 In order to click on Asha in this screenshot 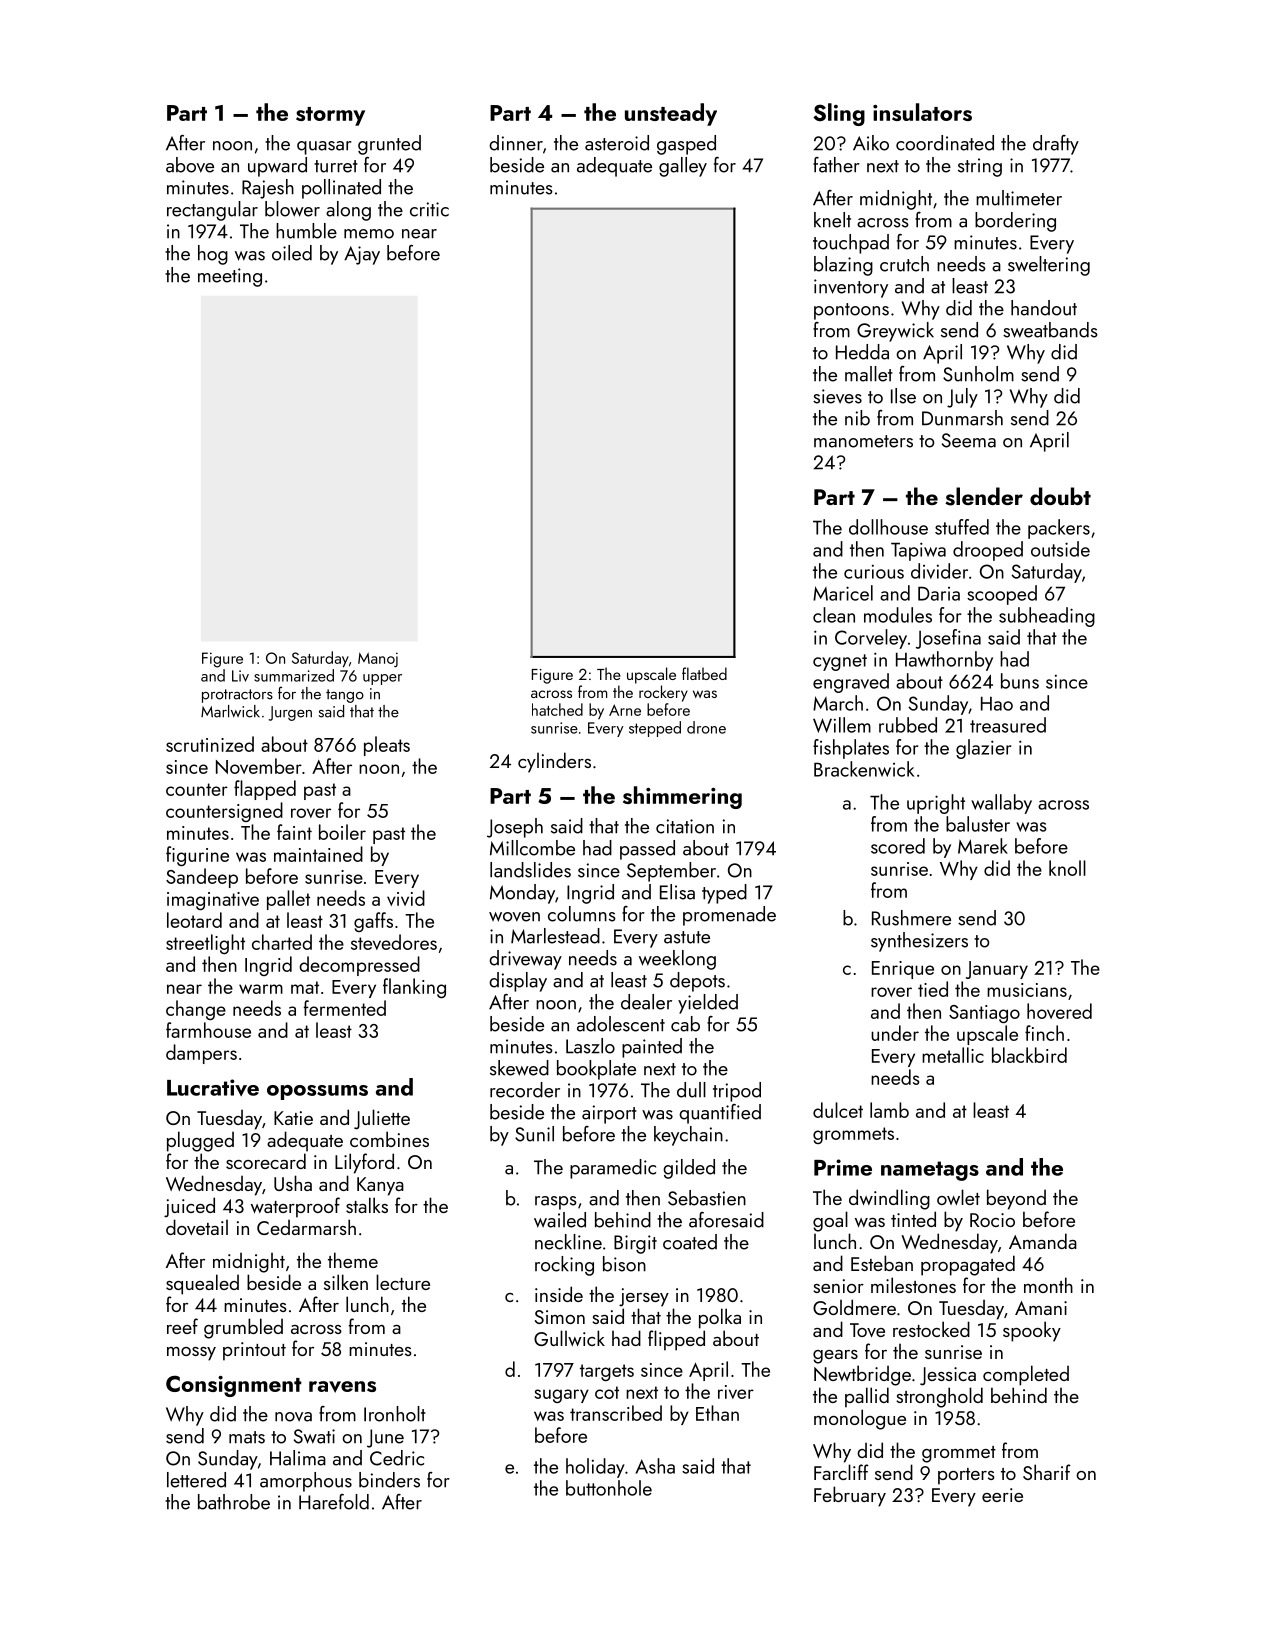, I will do `click(655, 1466)`.
